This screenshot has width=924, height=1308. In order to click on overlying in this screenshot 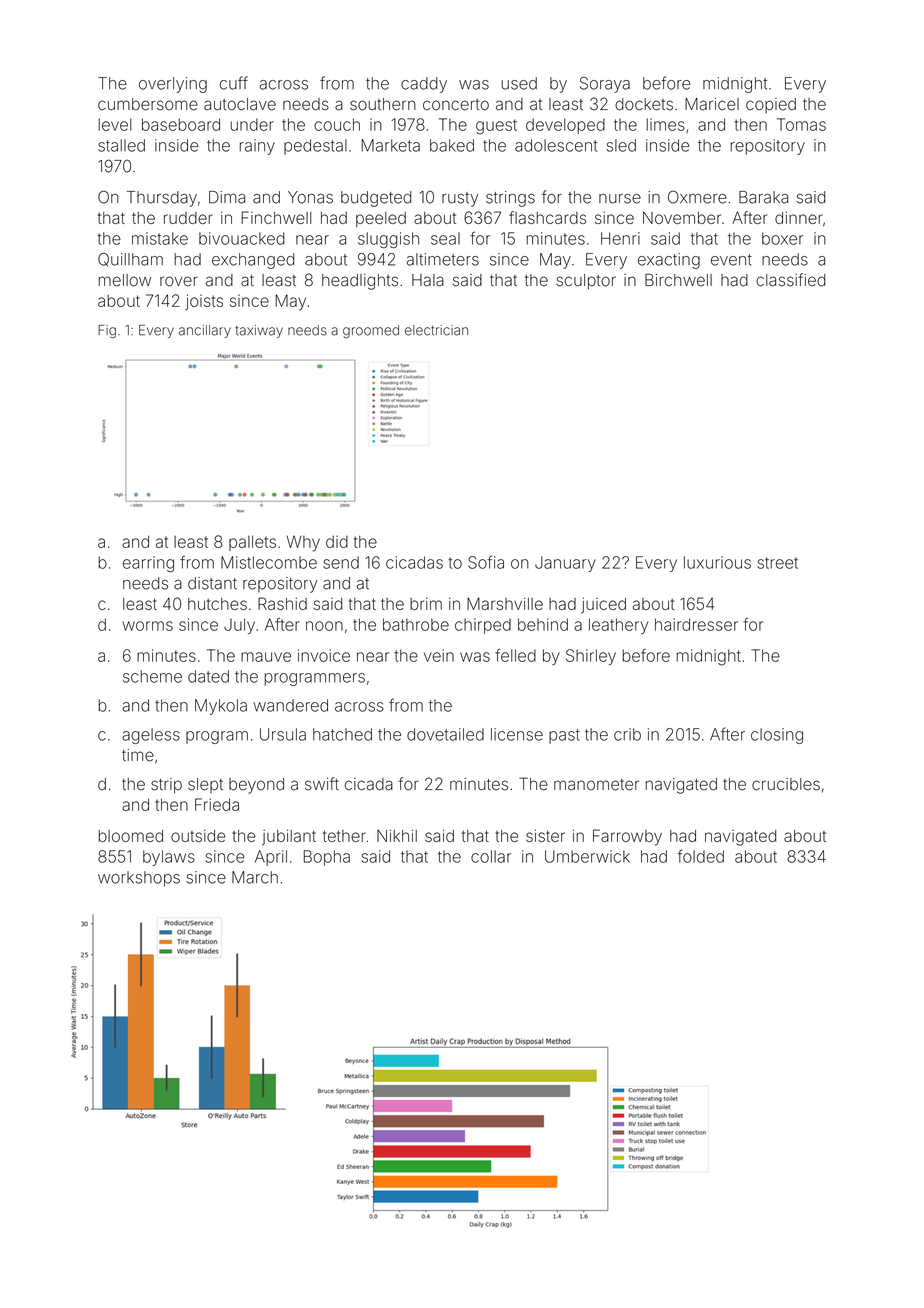, I will do `click(173, 85)`.
